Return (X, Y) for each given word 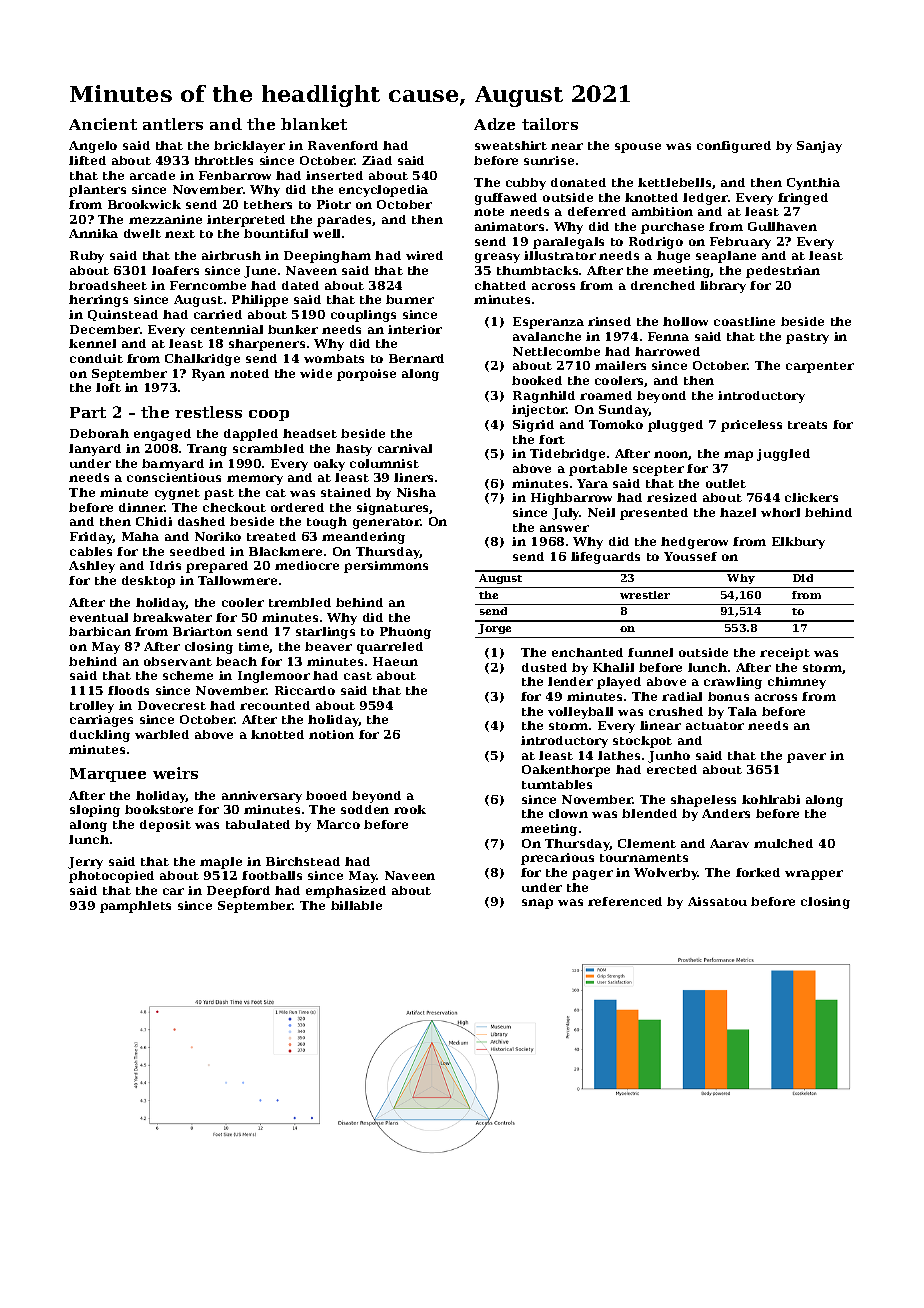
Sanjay (819, 147)
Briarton (202, 631)
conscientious (174, 477)
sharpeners (267, 345)
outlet (726, 483)
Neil (601, 512)
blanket (314, 124)
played (619, 683)
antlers (173, 124)
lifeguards (605, 558)
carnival (405, 448)
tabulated (258, 824)
